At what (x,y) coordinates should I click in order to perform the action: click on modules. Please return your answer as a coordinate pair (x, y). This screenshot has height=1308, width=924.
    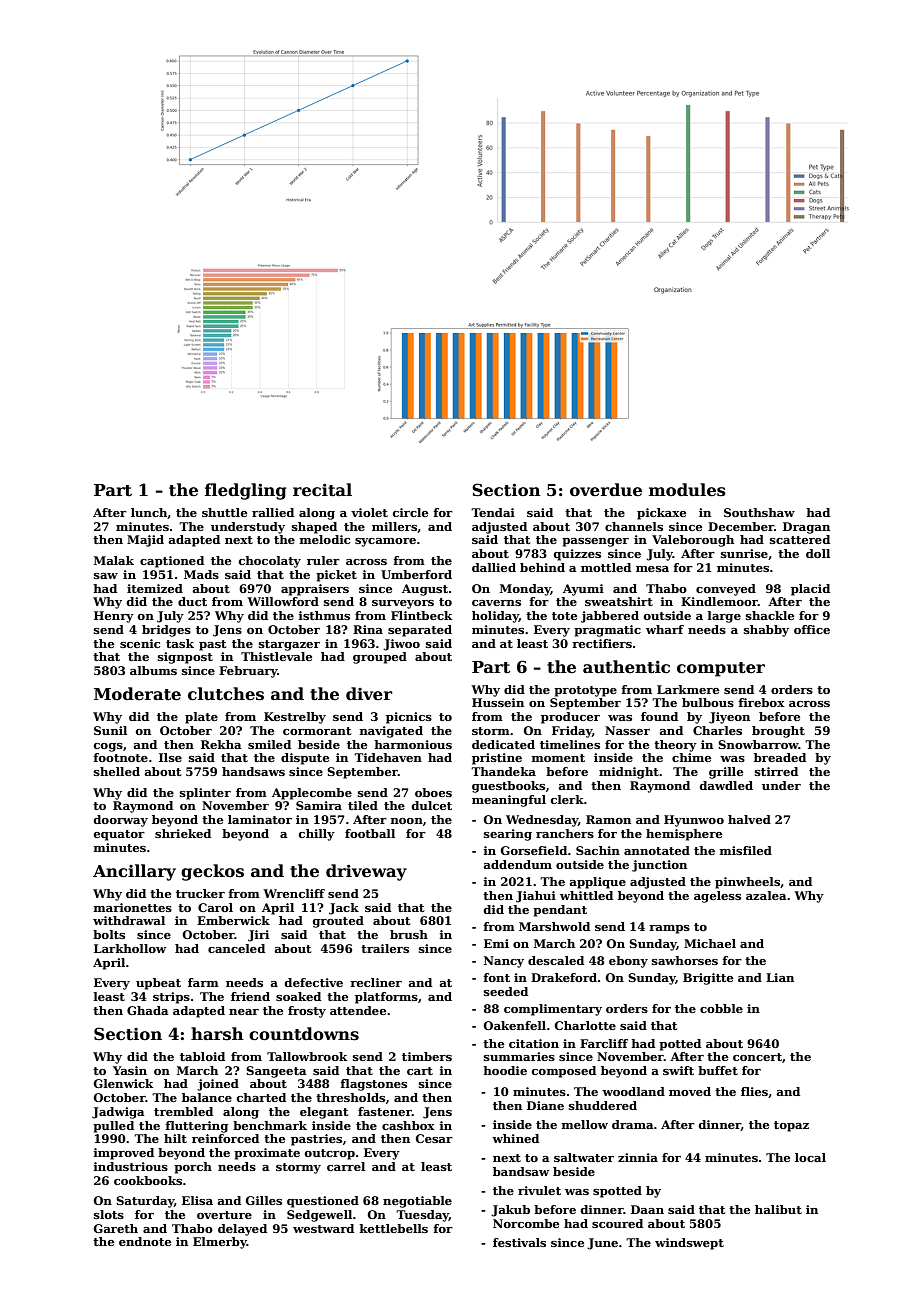
    Looking at the image, I should click on (687, 490).
